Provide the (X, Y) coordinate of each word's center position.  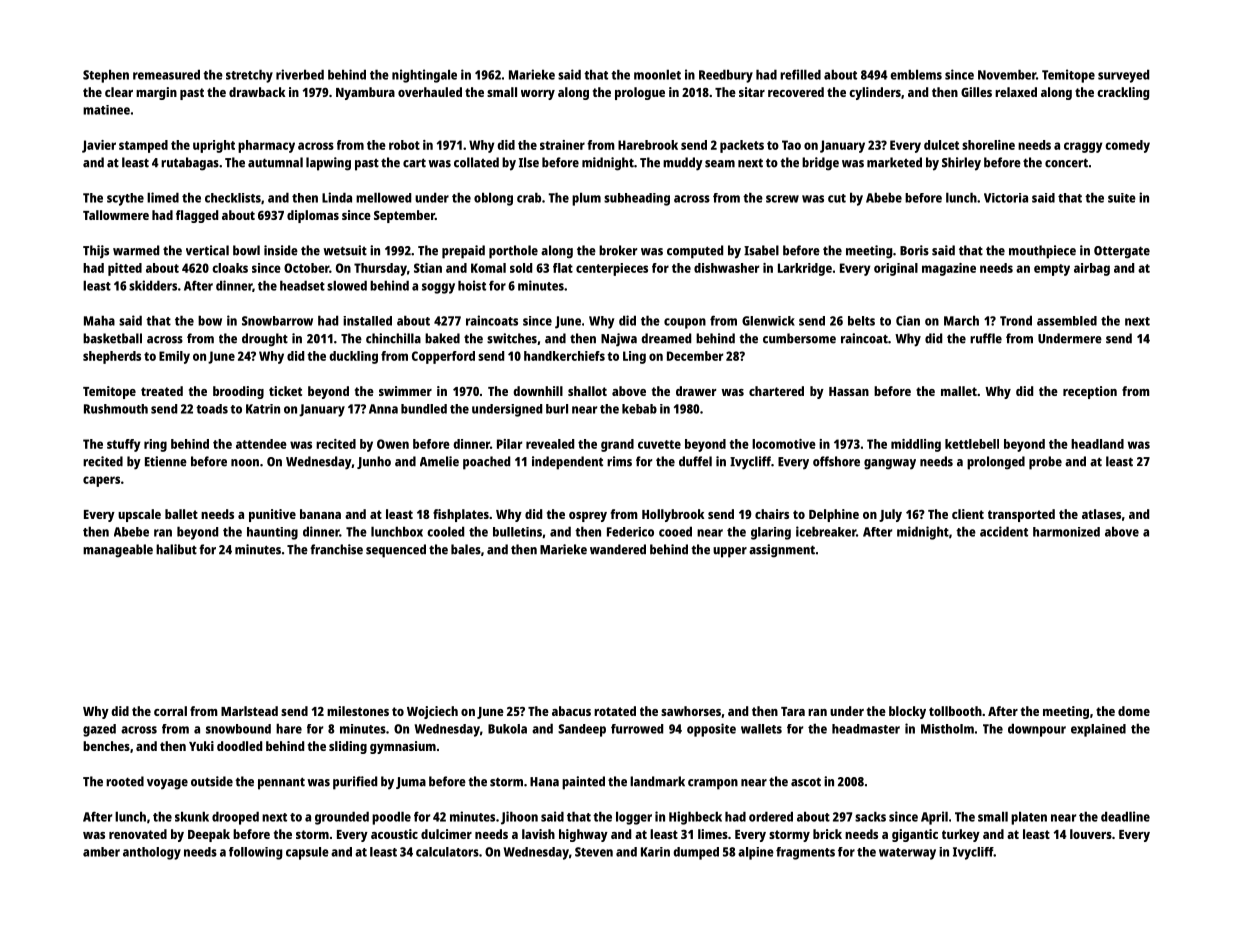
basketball (112, 338)
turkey (961, 835)
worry (538, 95)
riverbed (300, 74)
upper (730, 552)
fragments (805, 853)
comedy (1127, 146)
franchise (336, 549)
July (890, 515)
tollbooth (955, 711)
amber (101, 852)
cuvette (659, 444)
